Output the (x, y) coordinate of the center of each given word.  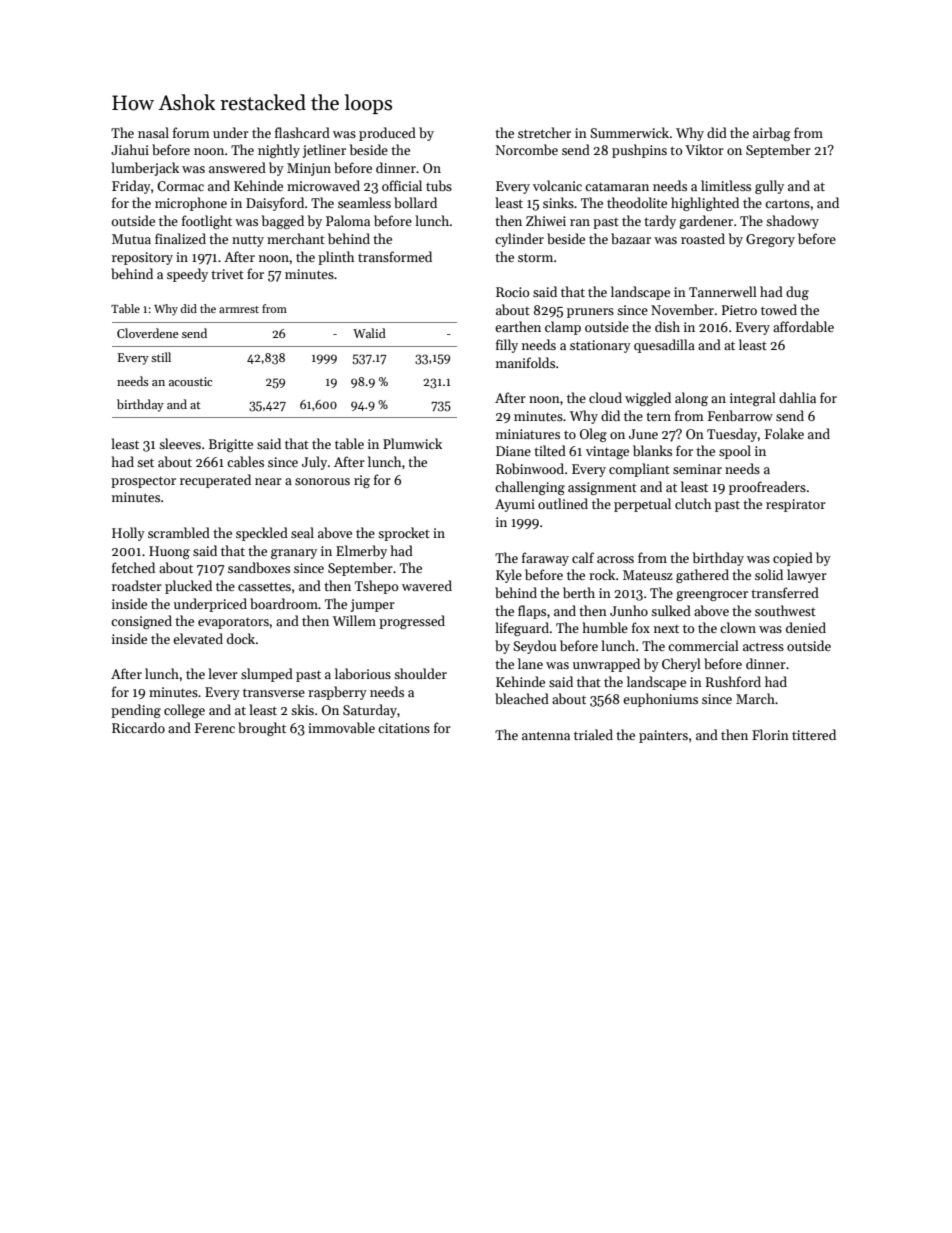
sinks (558, 202)
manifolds (525, 362)
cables (245, 461)
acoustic (191, 381)
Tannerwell (723, 291)
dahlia (797, 397)
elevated (198, 638)
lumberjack (145, 169)
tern (658, 416)
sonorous (322, 481)
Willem (354, 620)
